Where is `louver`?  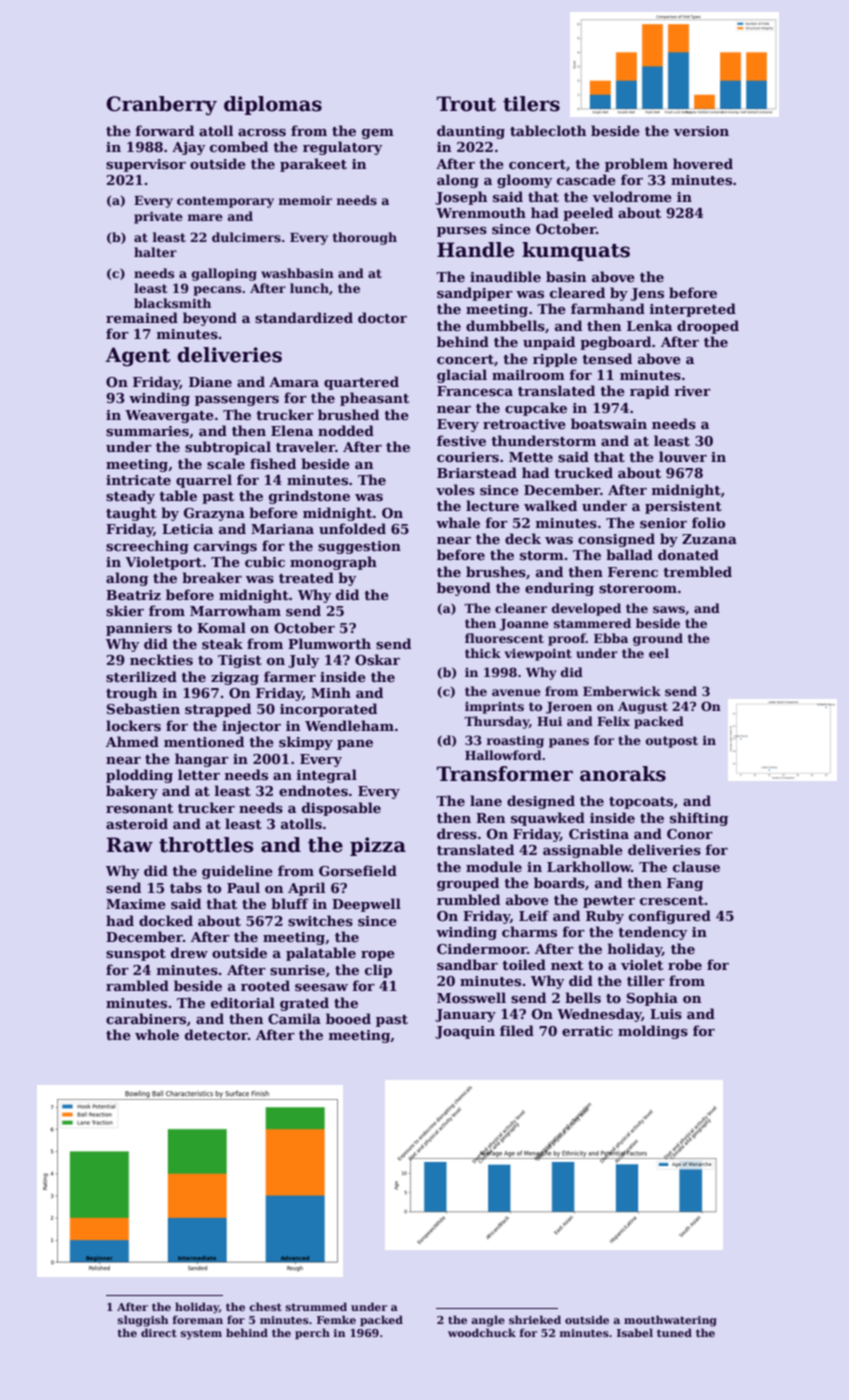 louver is located at coordinates (683, 456).
